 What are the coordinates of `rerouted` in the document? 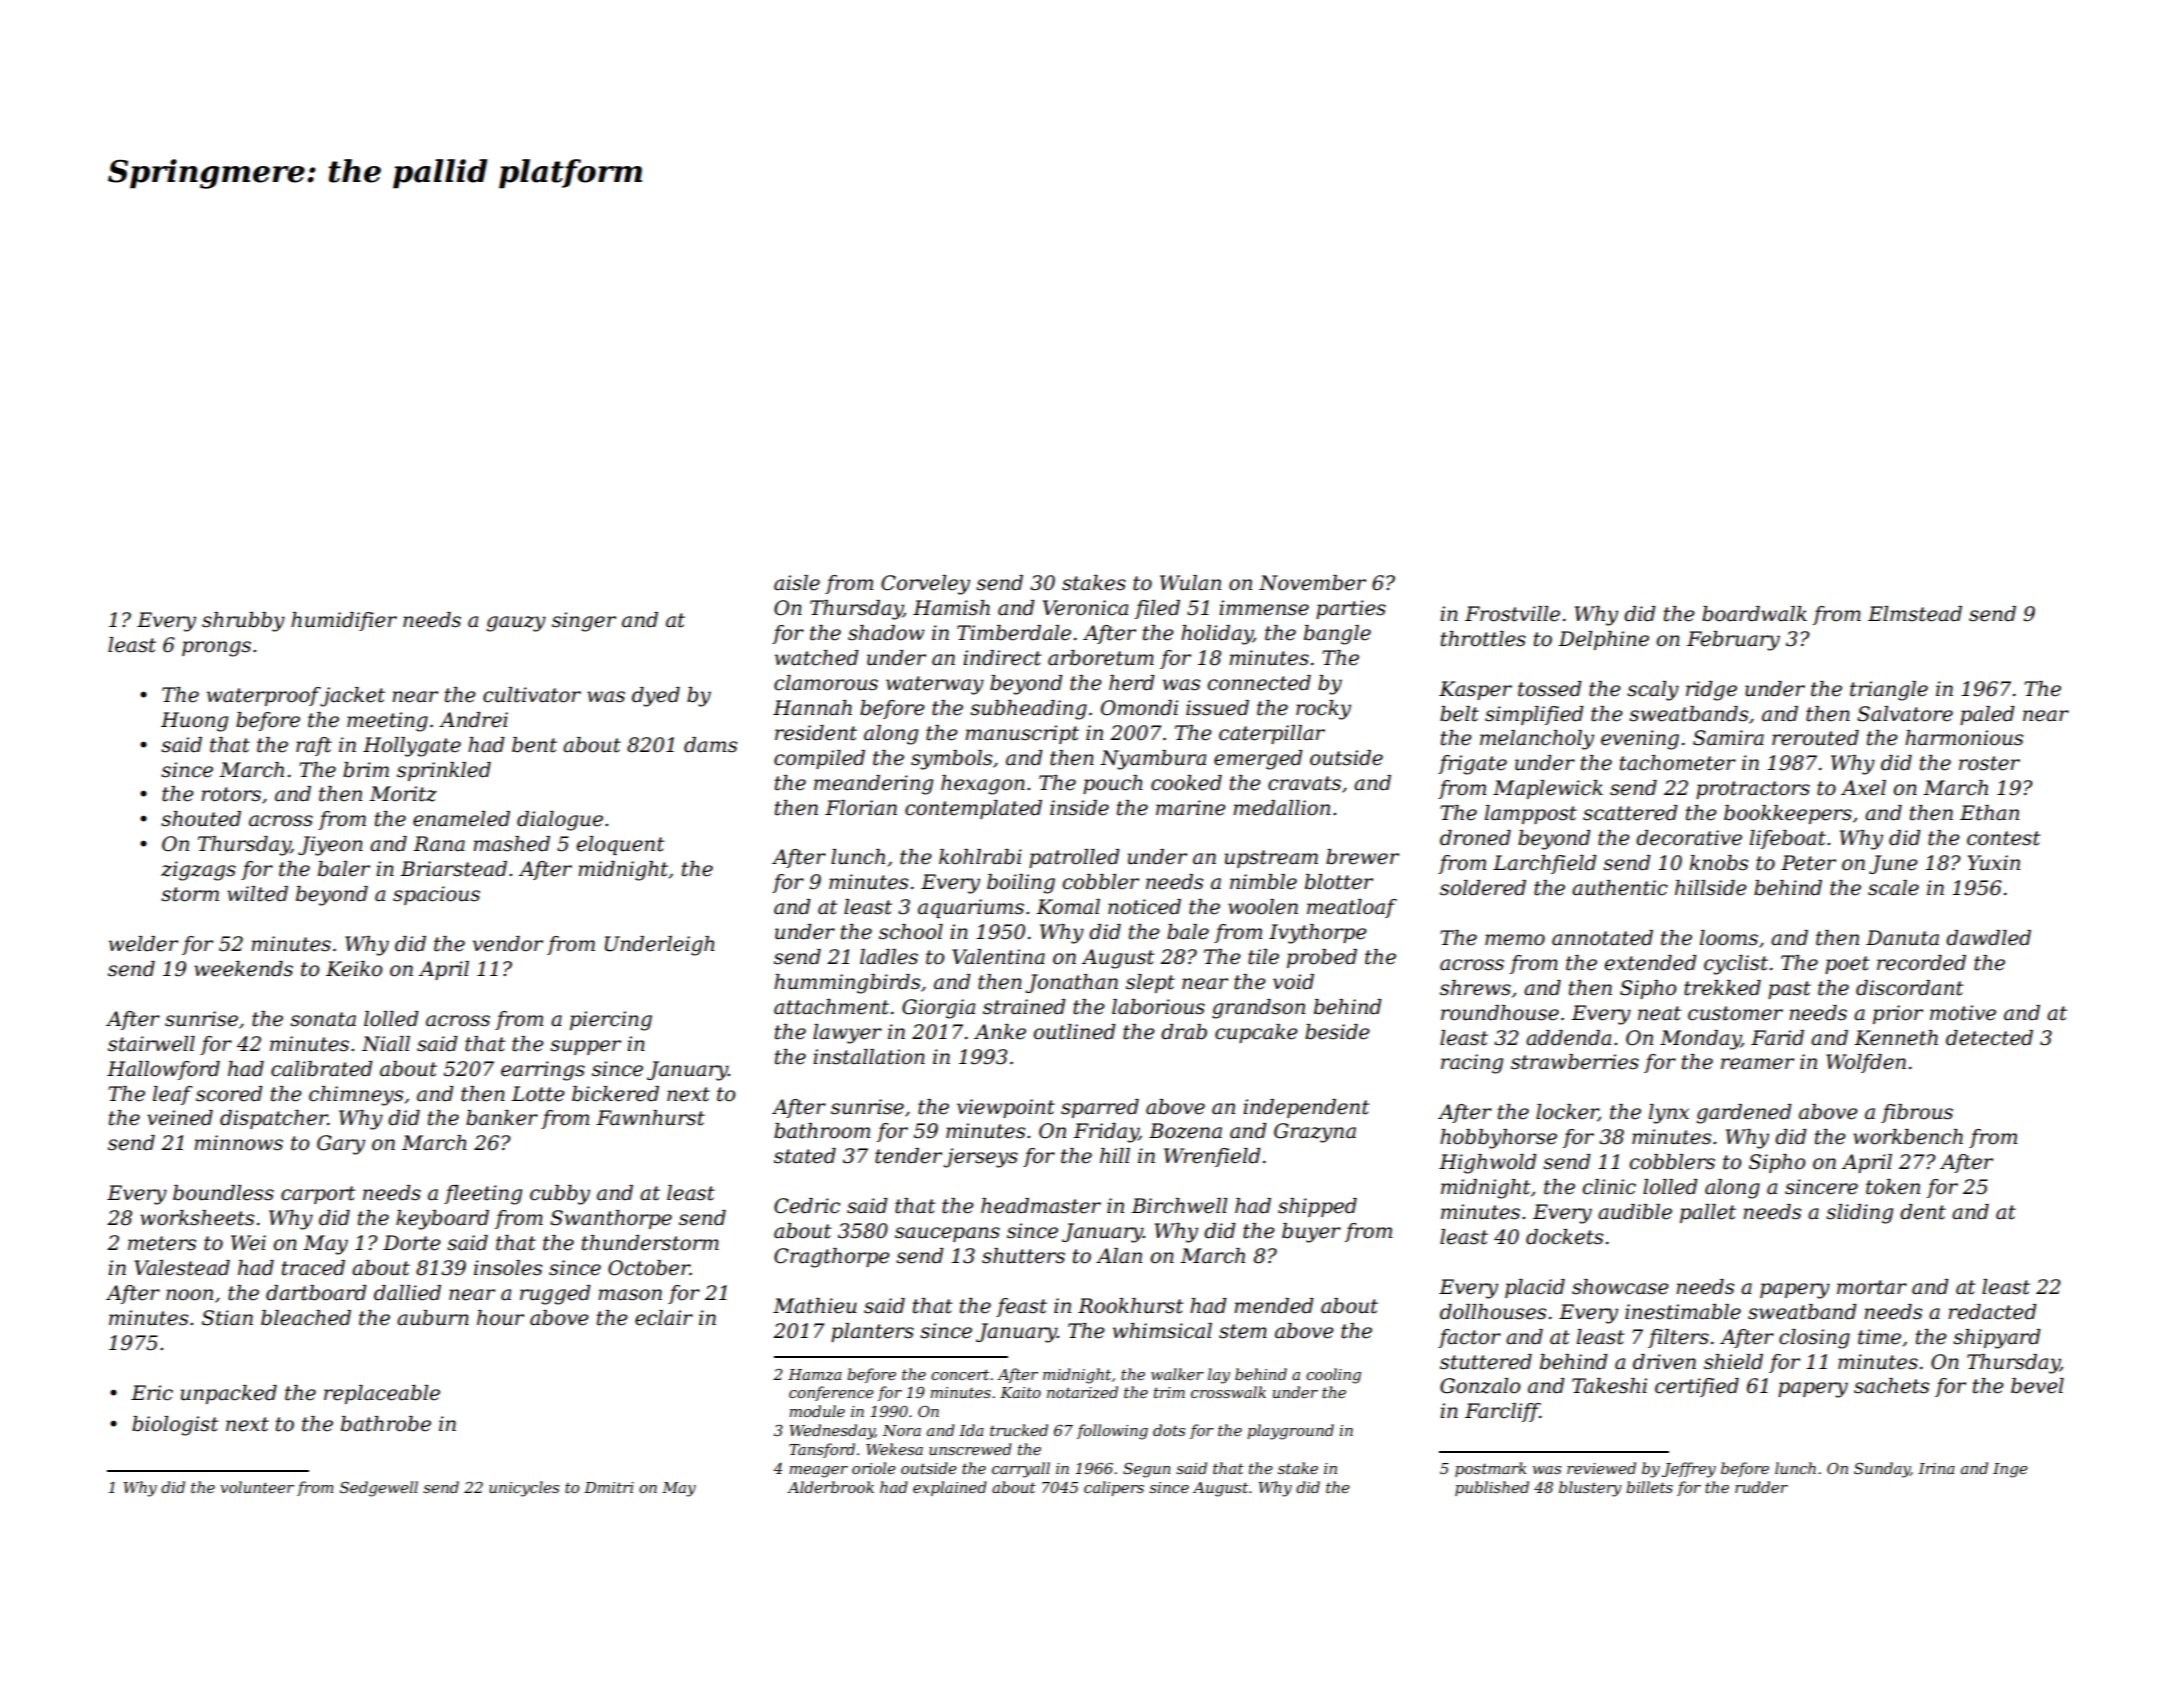 It's located at (1815, 738).
